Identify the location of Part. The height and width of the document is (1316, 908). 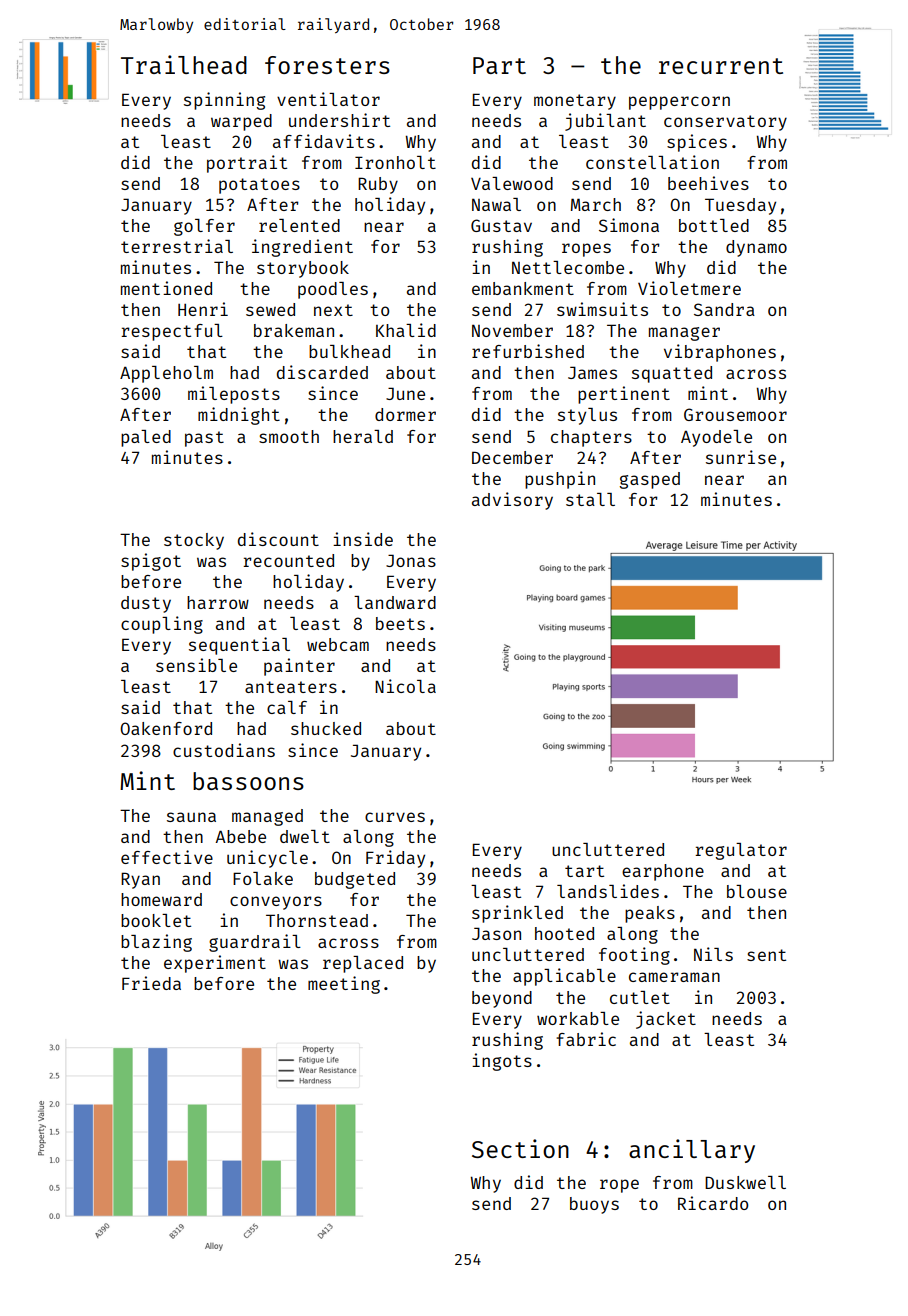
(499, 65).
